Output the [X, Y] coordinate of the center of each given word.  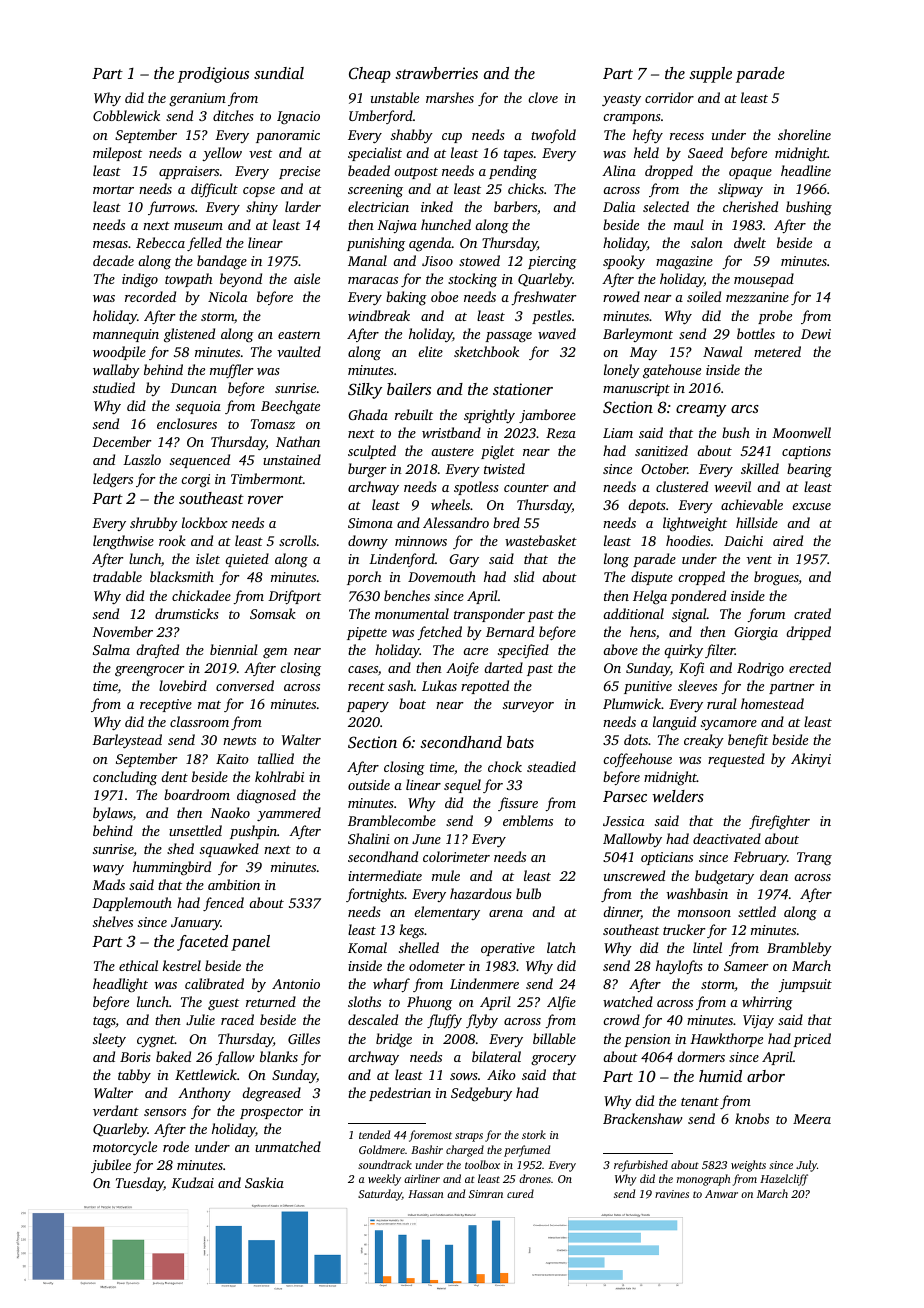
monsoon [704, 913]
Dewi [816, 334]
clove [543, 97]
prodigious [213, 75]
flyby [482, 1021]
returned [271, 1001]
